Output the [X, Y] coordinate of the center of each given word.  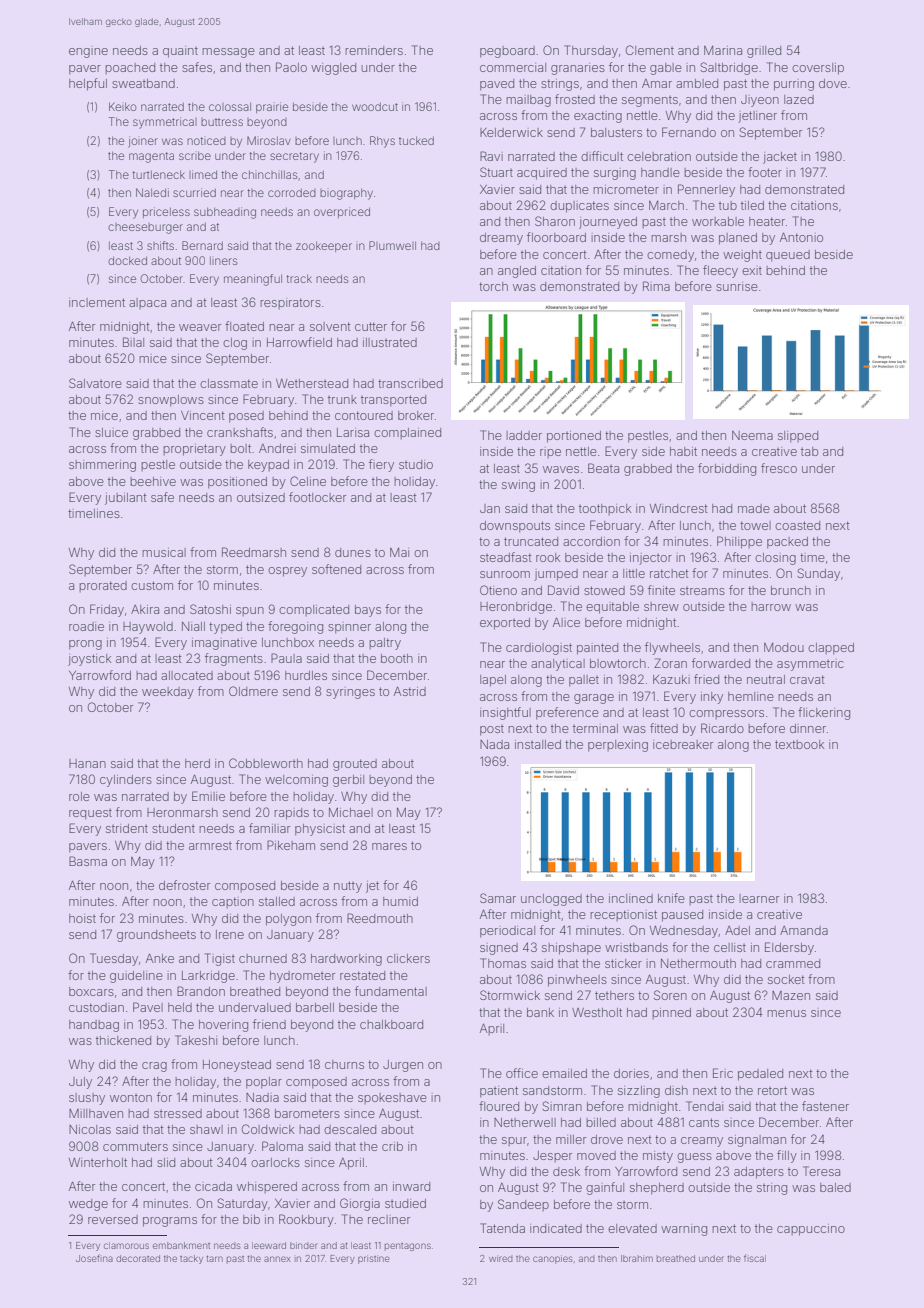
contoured [364, 415]
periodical [507, 932]
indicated [556, 1228]
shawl [206, 1129]
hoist [82, 918]
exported [505, 624]
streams [702, 591]
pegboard [507, 52]
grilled [764, 52]
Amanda [804, 930]
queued [788, 256]
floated [244, 326]
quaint [180, 52]
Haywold [148, 628]
